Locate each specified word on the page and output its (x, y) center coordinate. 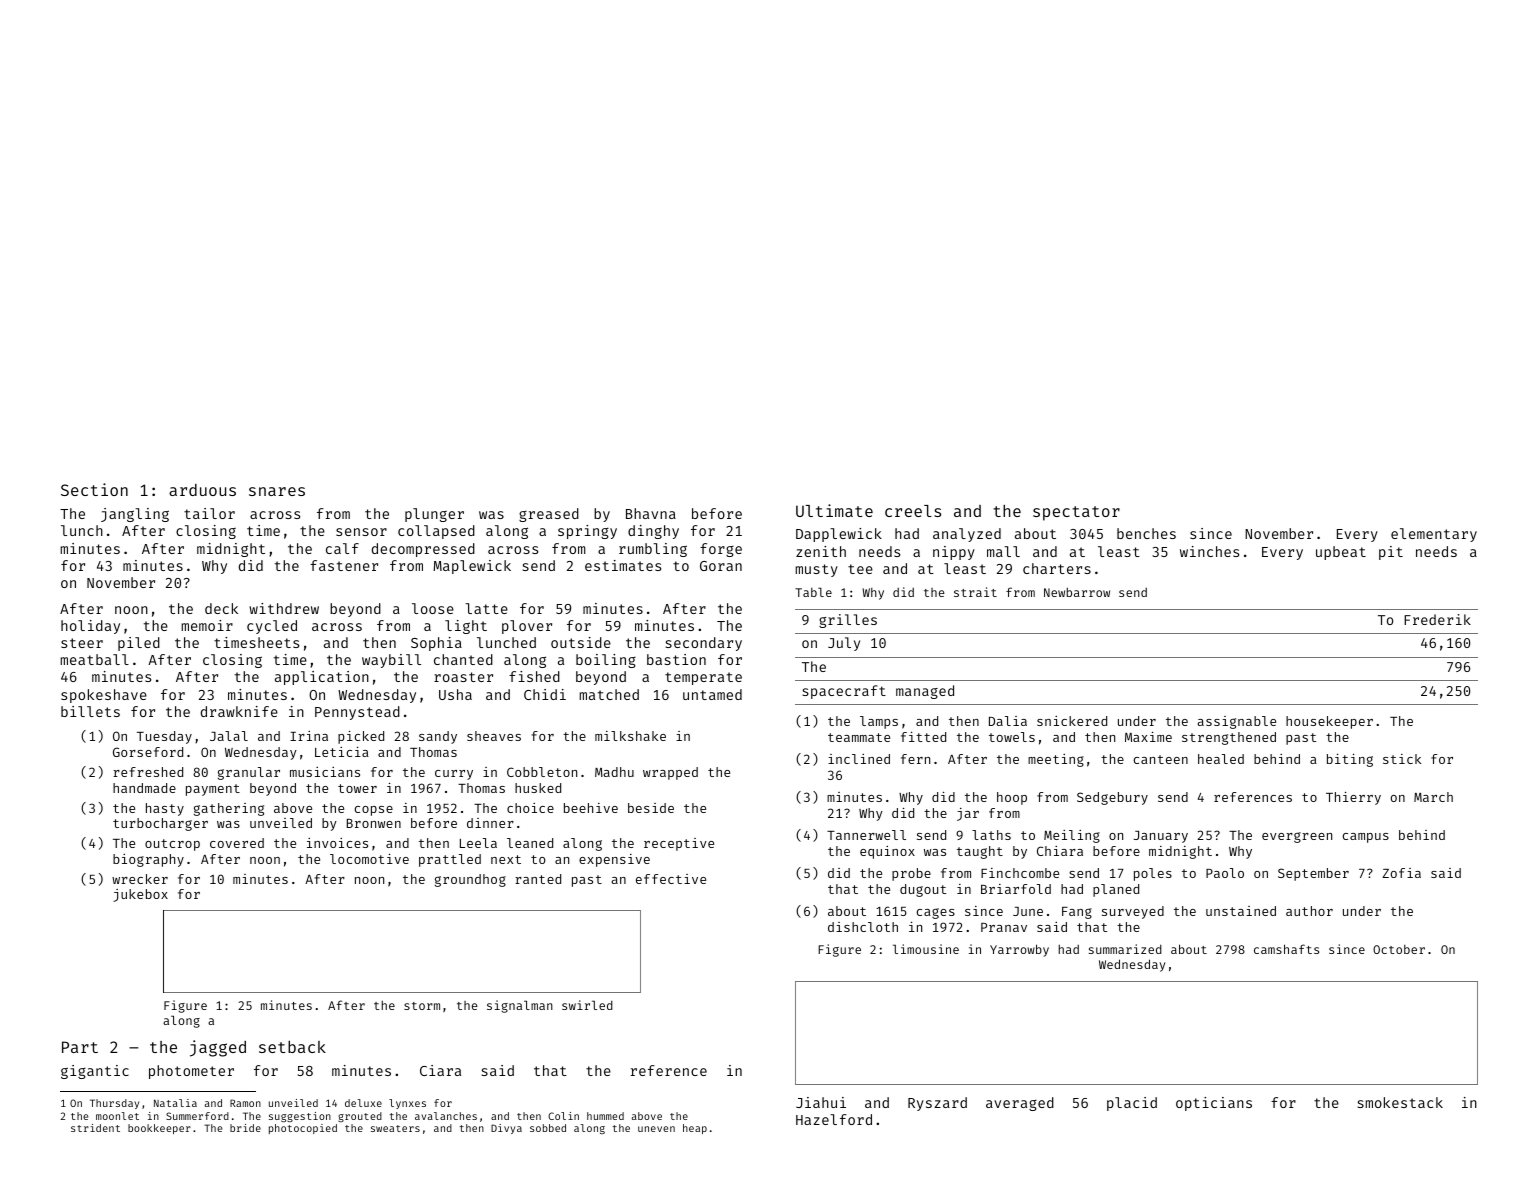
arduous (202, 490)
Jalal (229, 736)
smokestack (1400, 1102)
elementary (1434, 535)
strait (975, 592)
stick (1402, 759)
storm (422, 1006)
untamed (712, 694)
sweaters (395, 1128)
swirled (587, 1005)
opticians (1214, 1104)
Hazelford (834, 1119)
